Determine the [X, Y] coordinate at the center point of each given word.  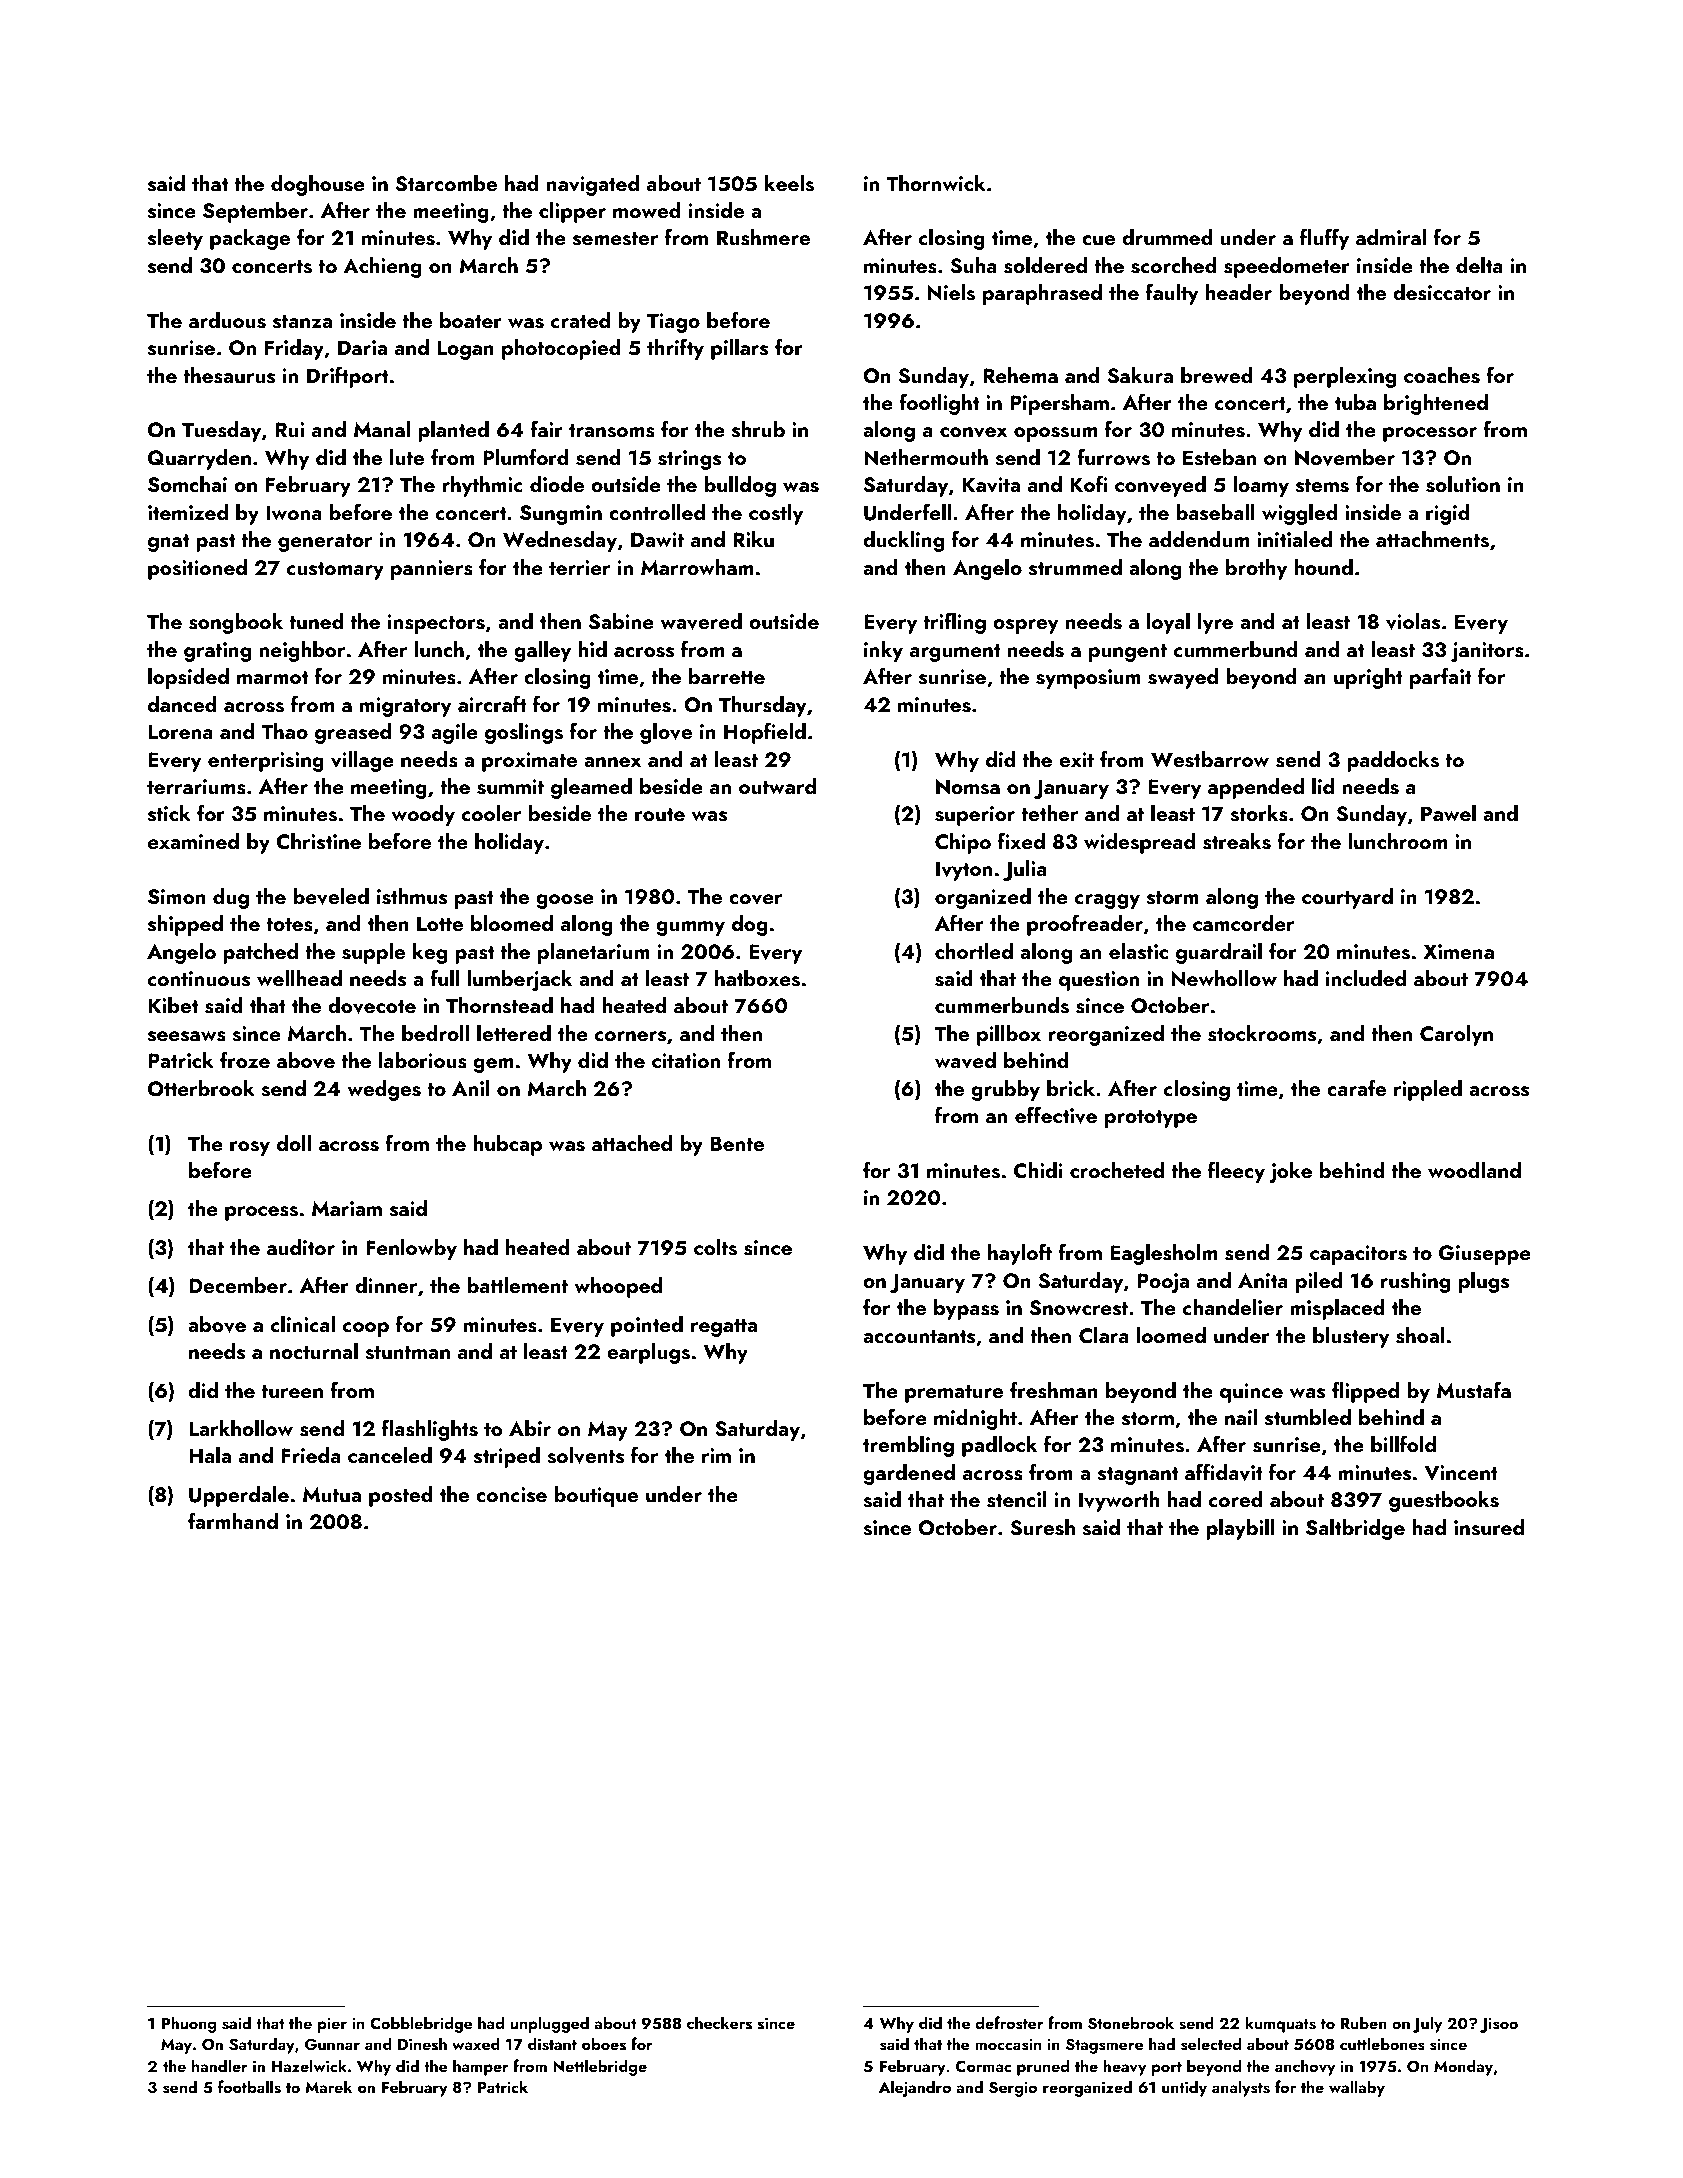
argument [955, 653]
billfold [1403, 1443]
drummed [1167, 237]
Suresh [1042, 1527]
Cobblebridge [421, 2024]
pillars [739, 349]
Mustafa [1474, 1390]
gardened [909, 1474]
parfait [1441, 678]
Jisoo [1499, 2025]
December [238, 1285]
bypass [966, 1309]
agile [455, 733]
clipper [572, 212]
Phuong [189, 2024]
